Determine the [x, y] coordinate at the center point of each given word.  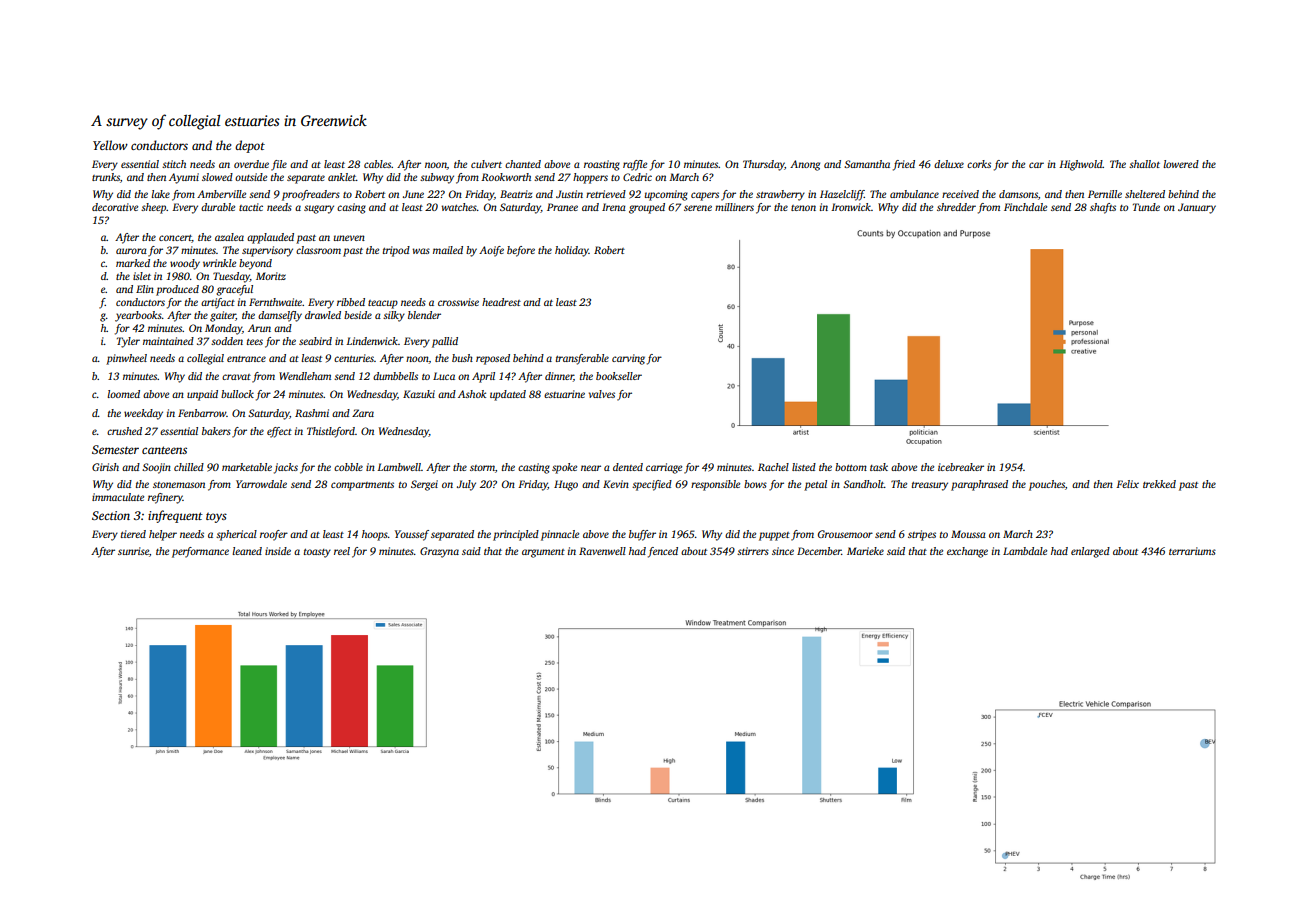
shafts [1103, 208]
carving [628, 359]
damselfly [280, 316]
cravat [236, 377]
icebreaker [961, 467]
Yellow [110, 145]
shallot [1144, 164]
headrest [501, 302]
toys [216, 517]
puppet [774, 536]
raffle [635, 165]
